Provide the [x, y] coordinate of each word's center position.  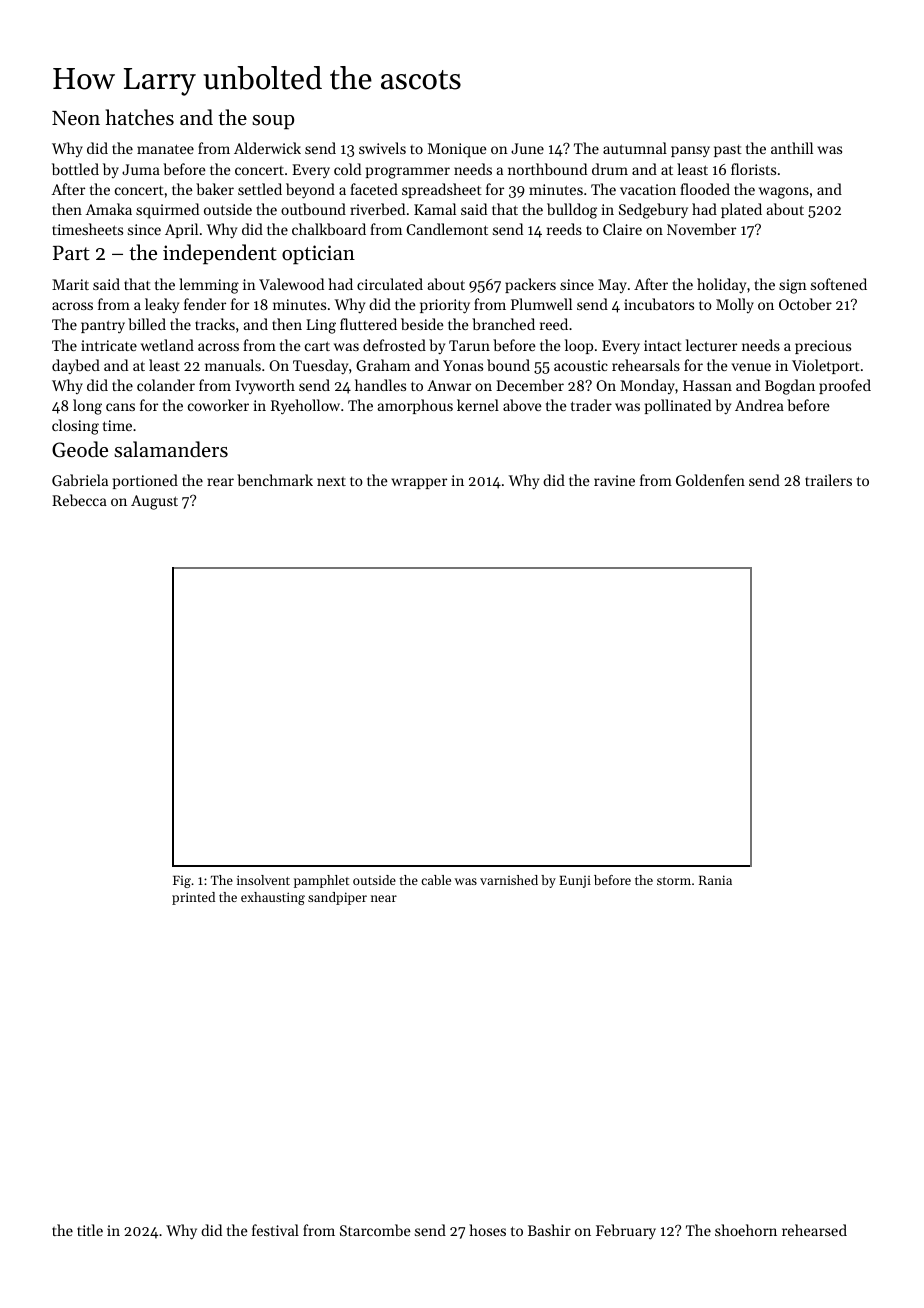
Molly [735, 305]
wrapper [419, 483]
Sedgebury [653, 211]
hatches [140, 117]
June [527, 148]
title [90, 1230]
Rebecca [79, 500]
